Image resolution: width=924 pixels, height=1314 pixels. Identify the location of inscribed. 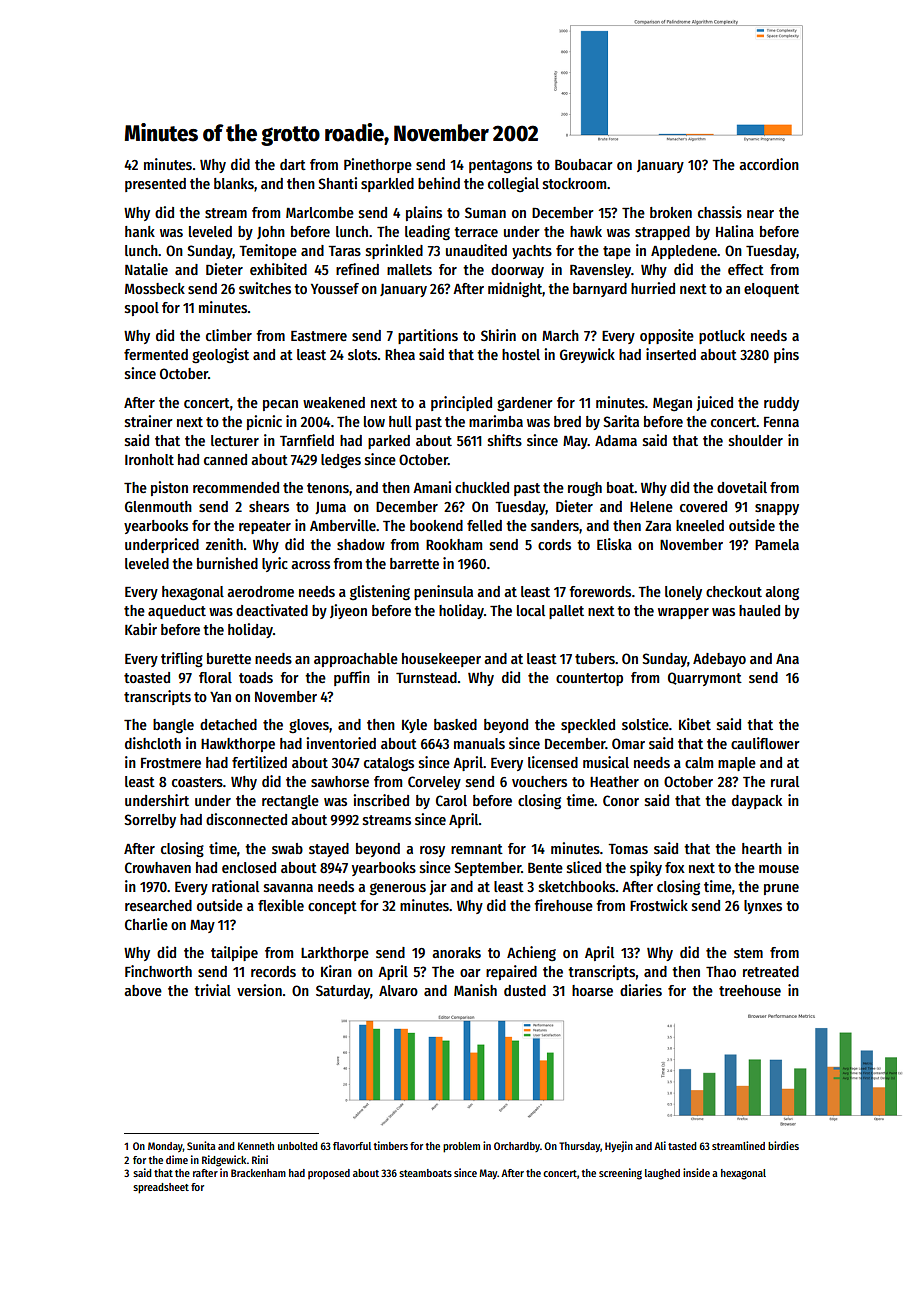
(381, 800).
